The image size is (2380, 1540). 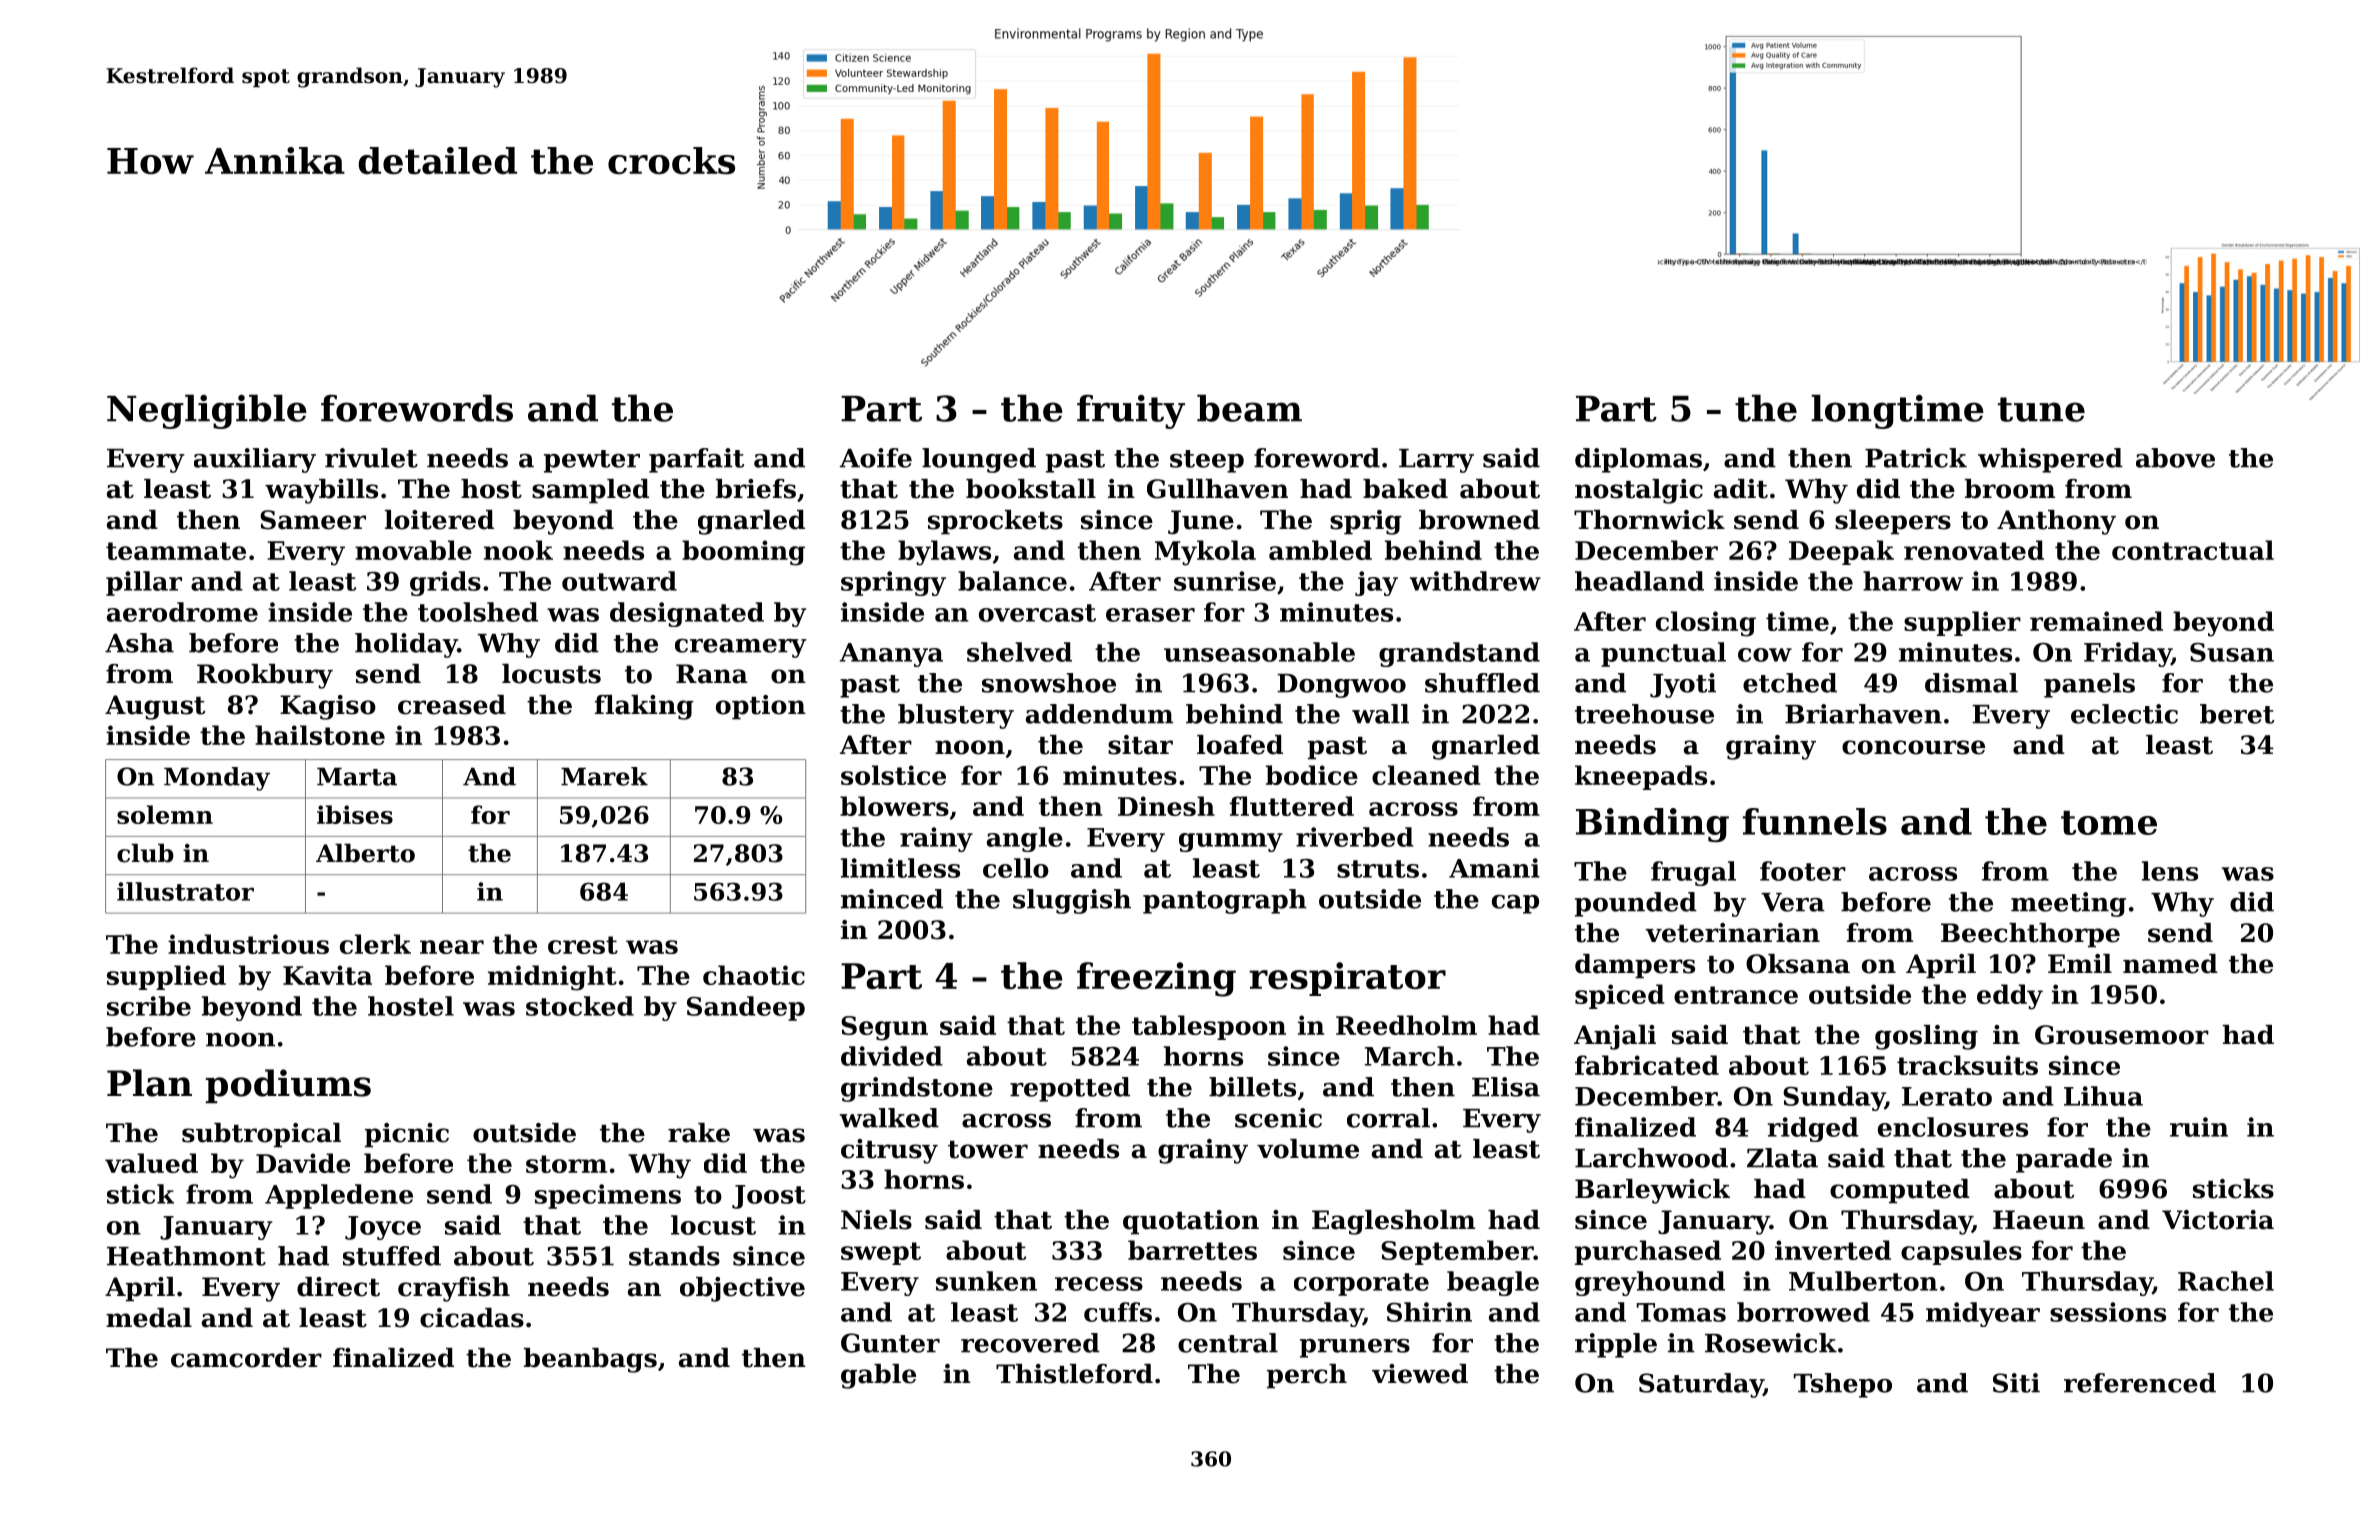 I want to click on wall, so click(x=1380, y=714).
